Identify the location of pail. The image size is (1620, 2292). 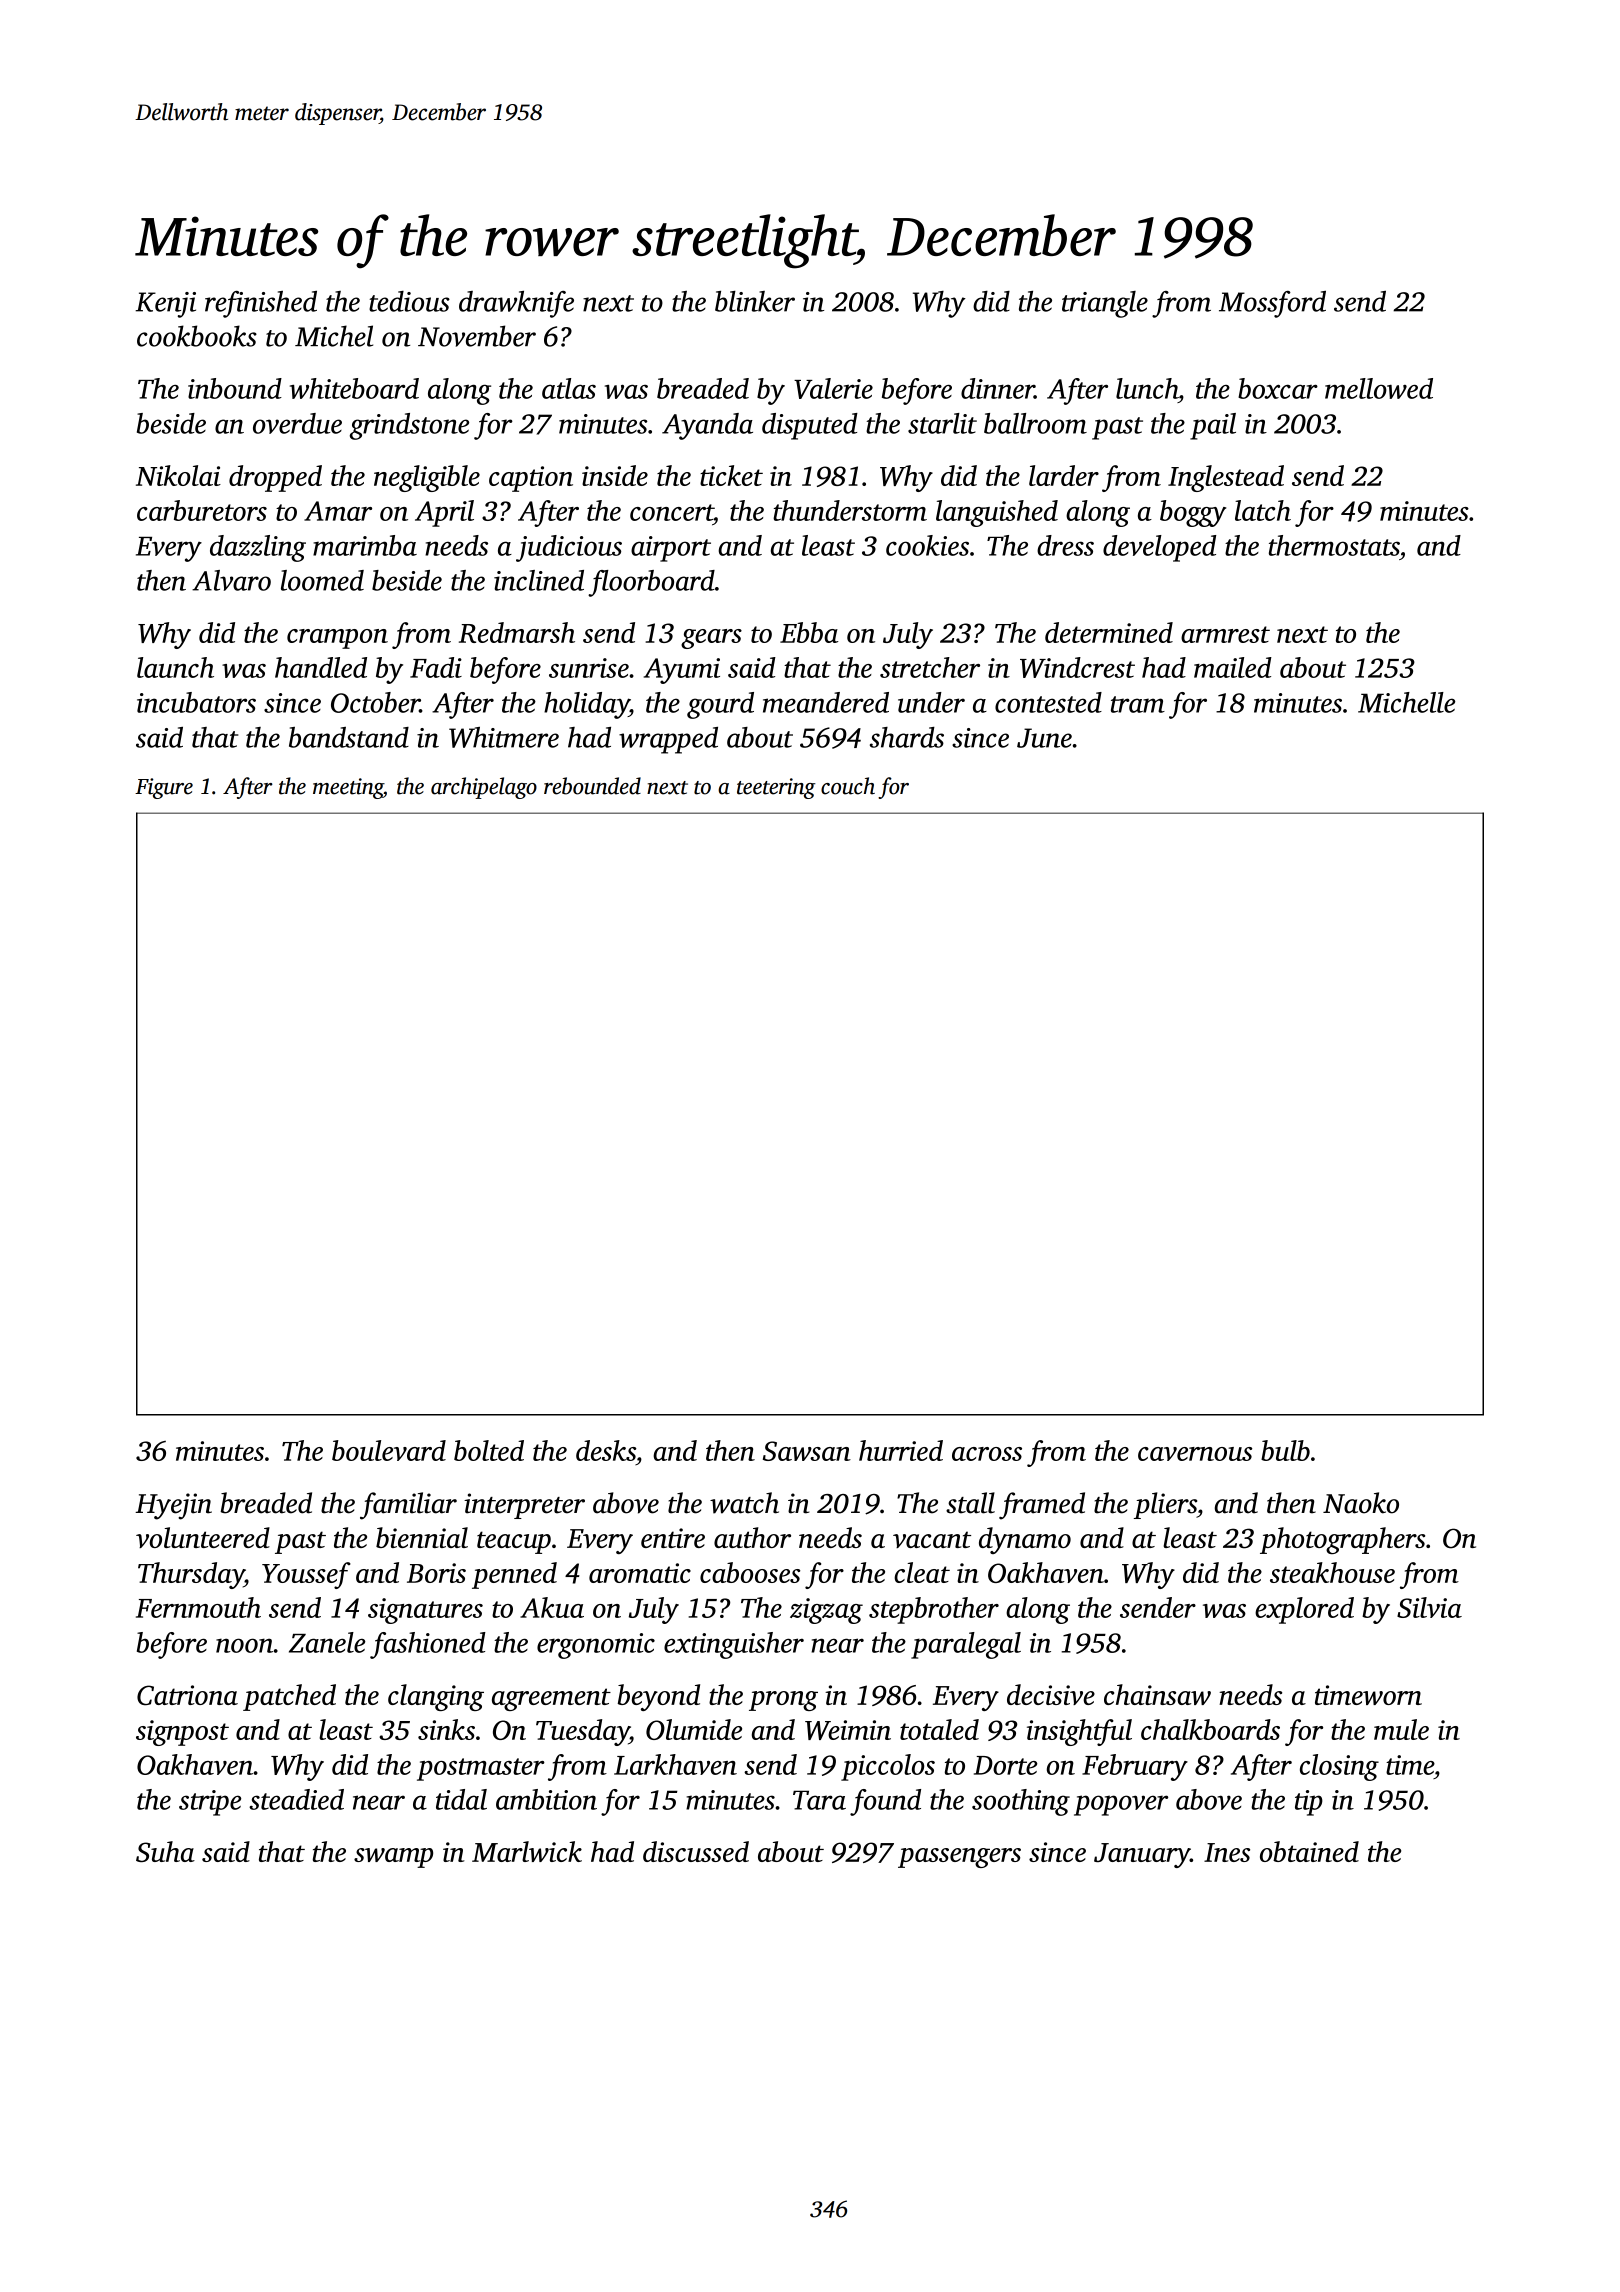
(1213, 426).
